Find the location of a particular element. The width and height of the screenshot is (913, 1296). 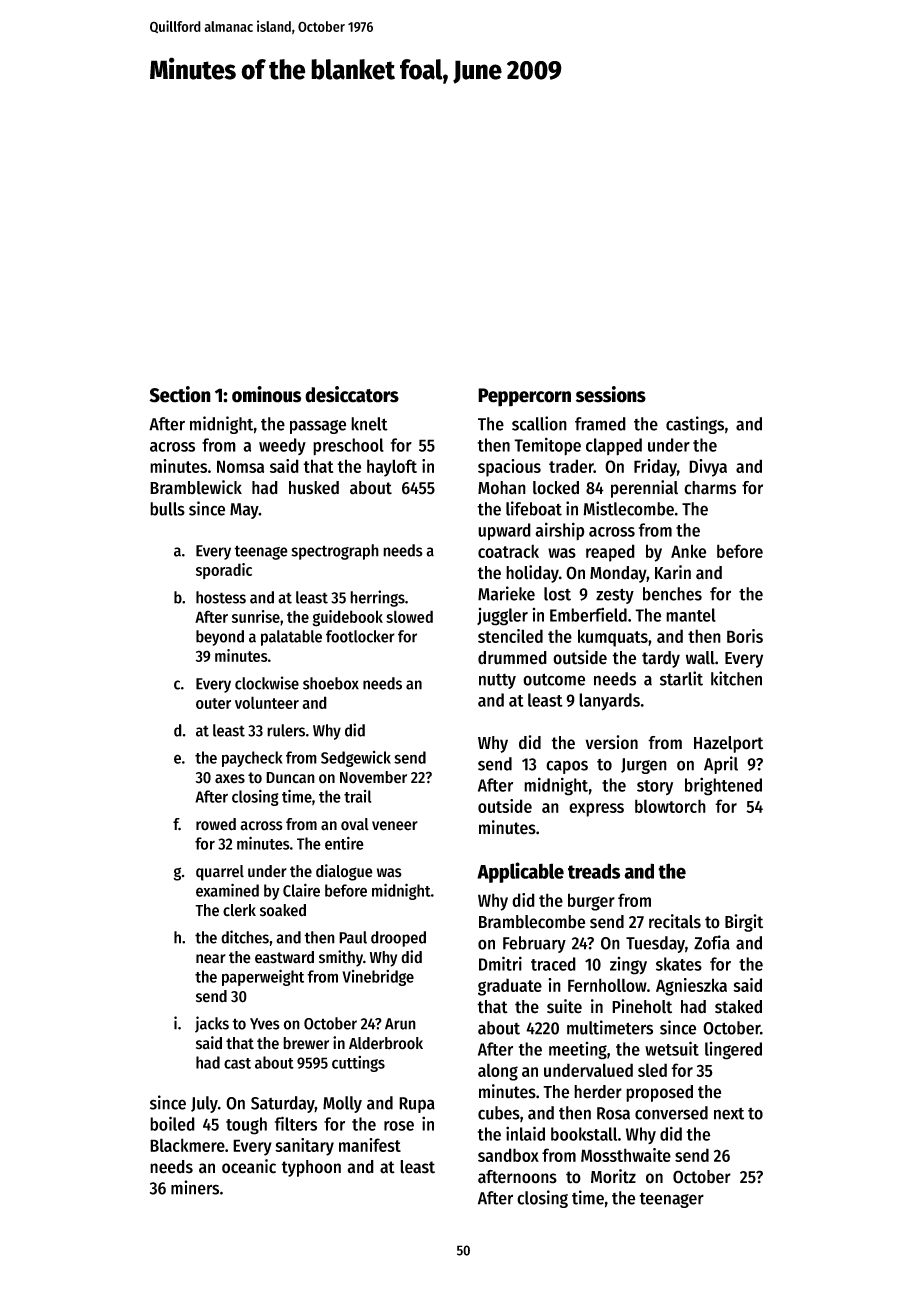

Section is located at coordinates (180, 394).
